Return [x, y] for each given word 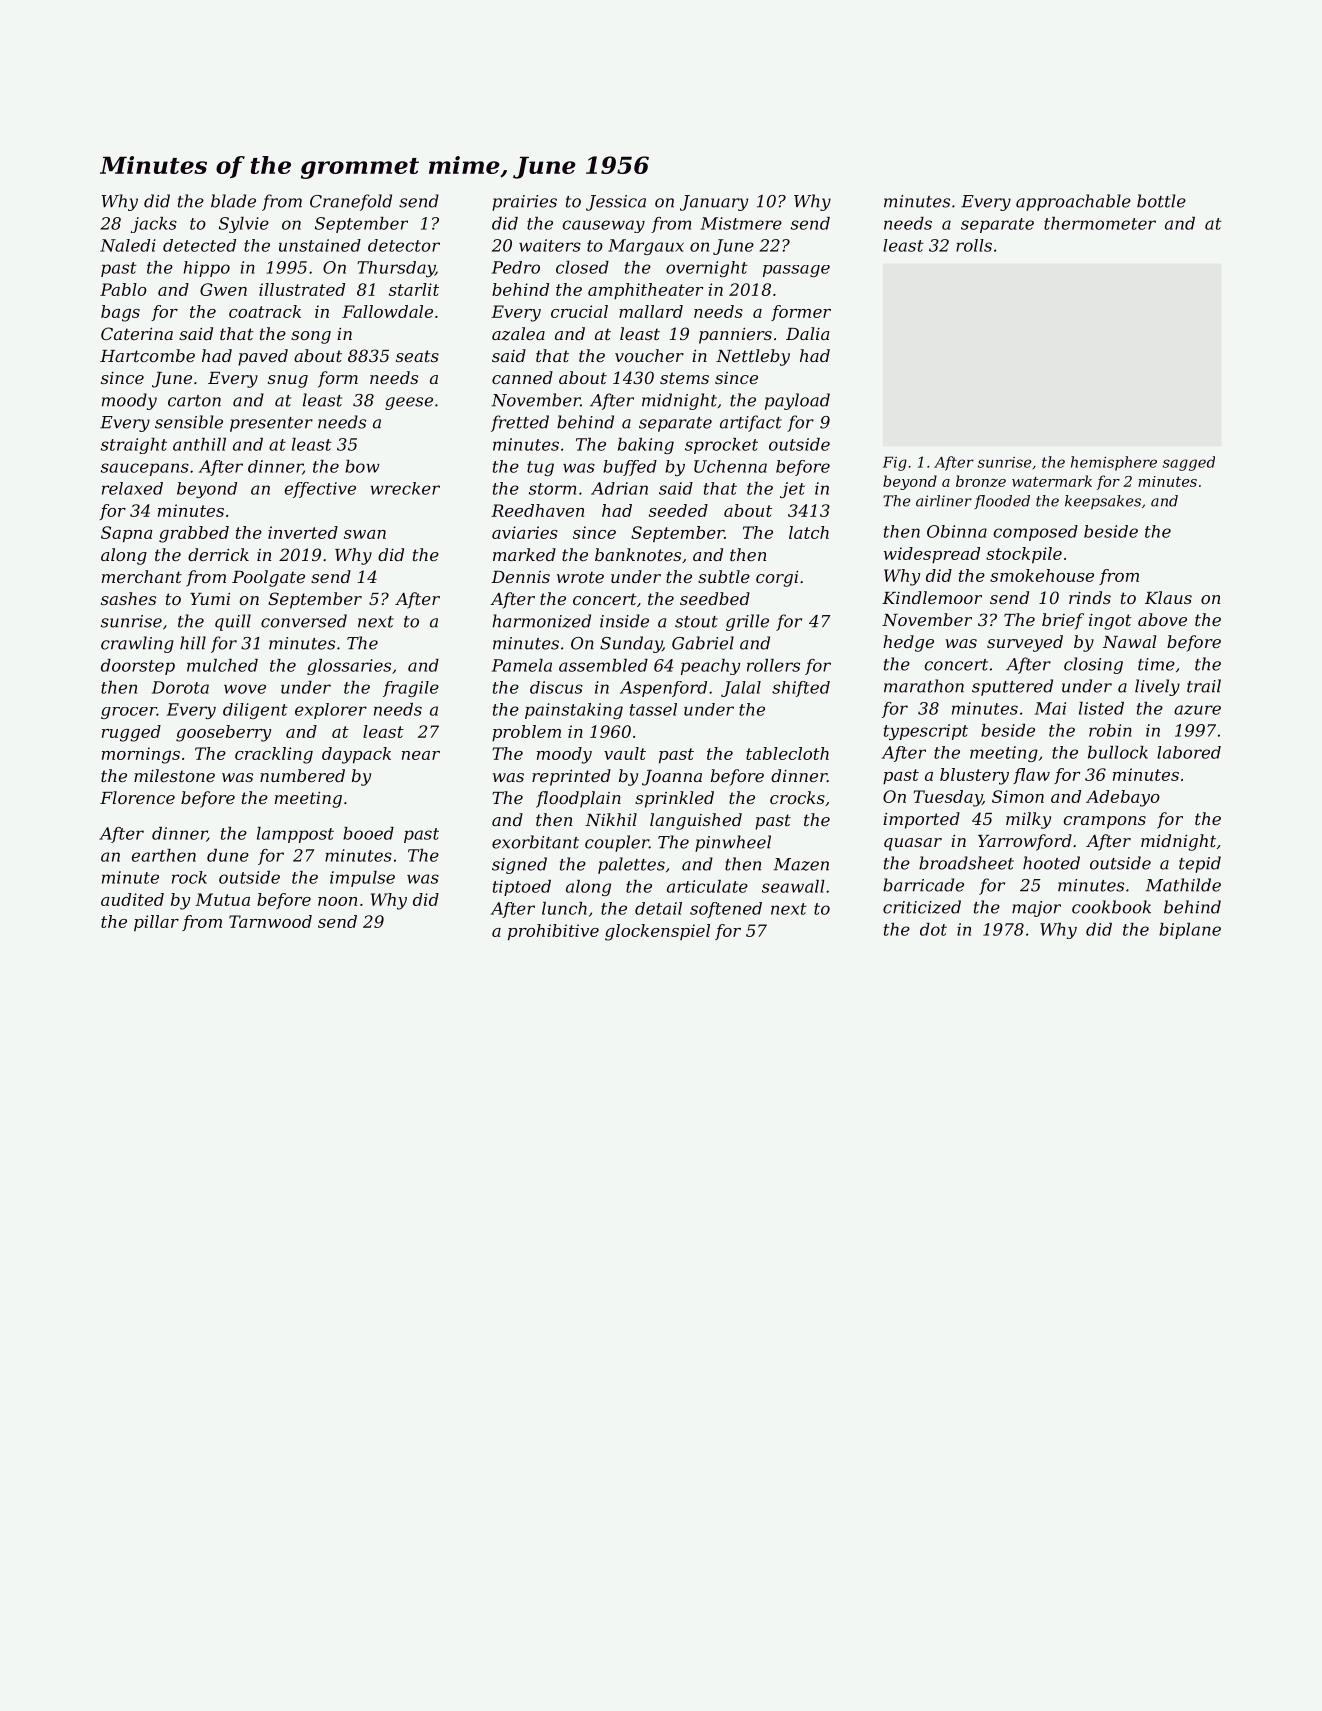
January [714, 203]
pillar [156, 923]
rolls [974, 245]
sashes [128, 598]
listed [1101, 708]
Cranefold [351, 202]
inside [624, 621]
